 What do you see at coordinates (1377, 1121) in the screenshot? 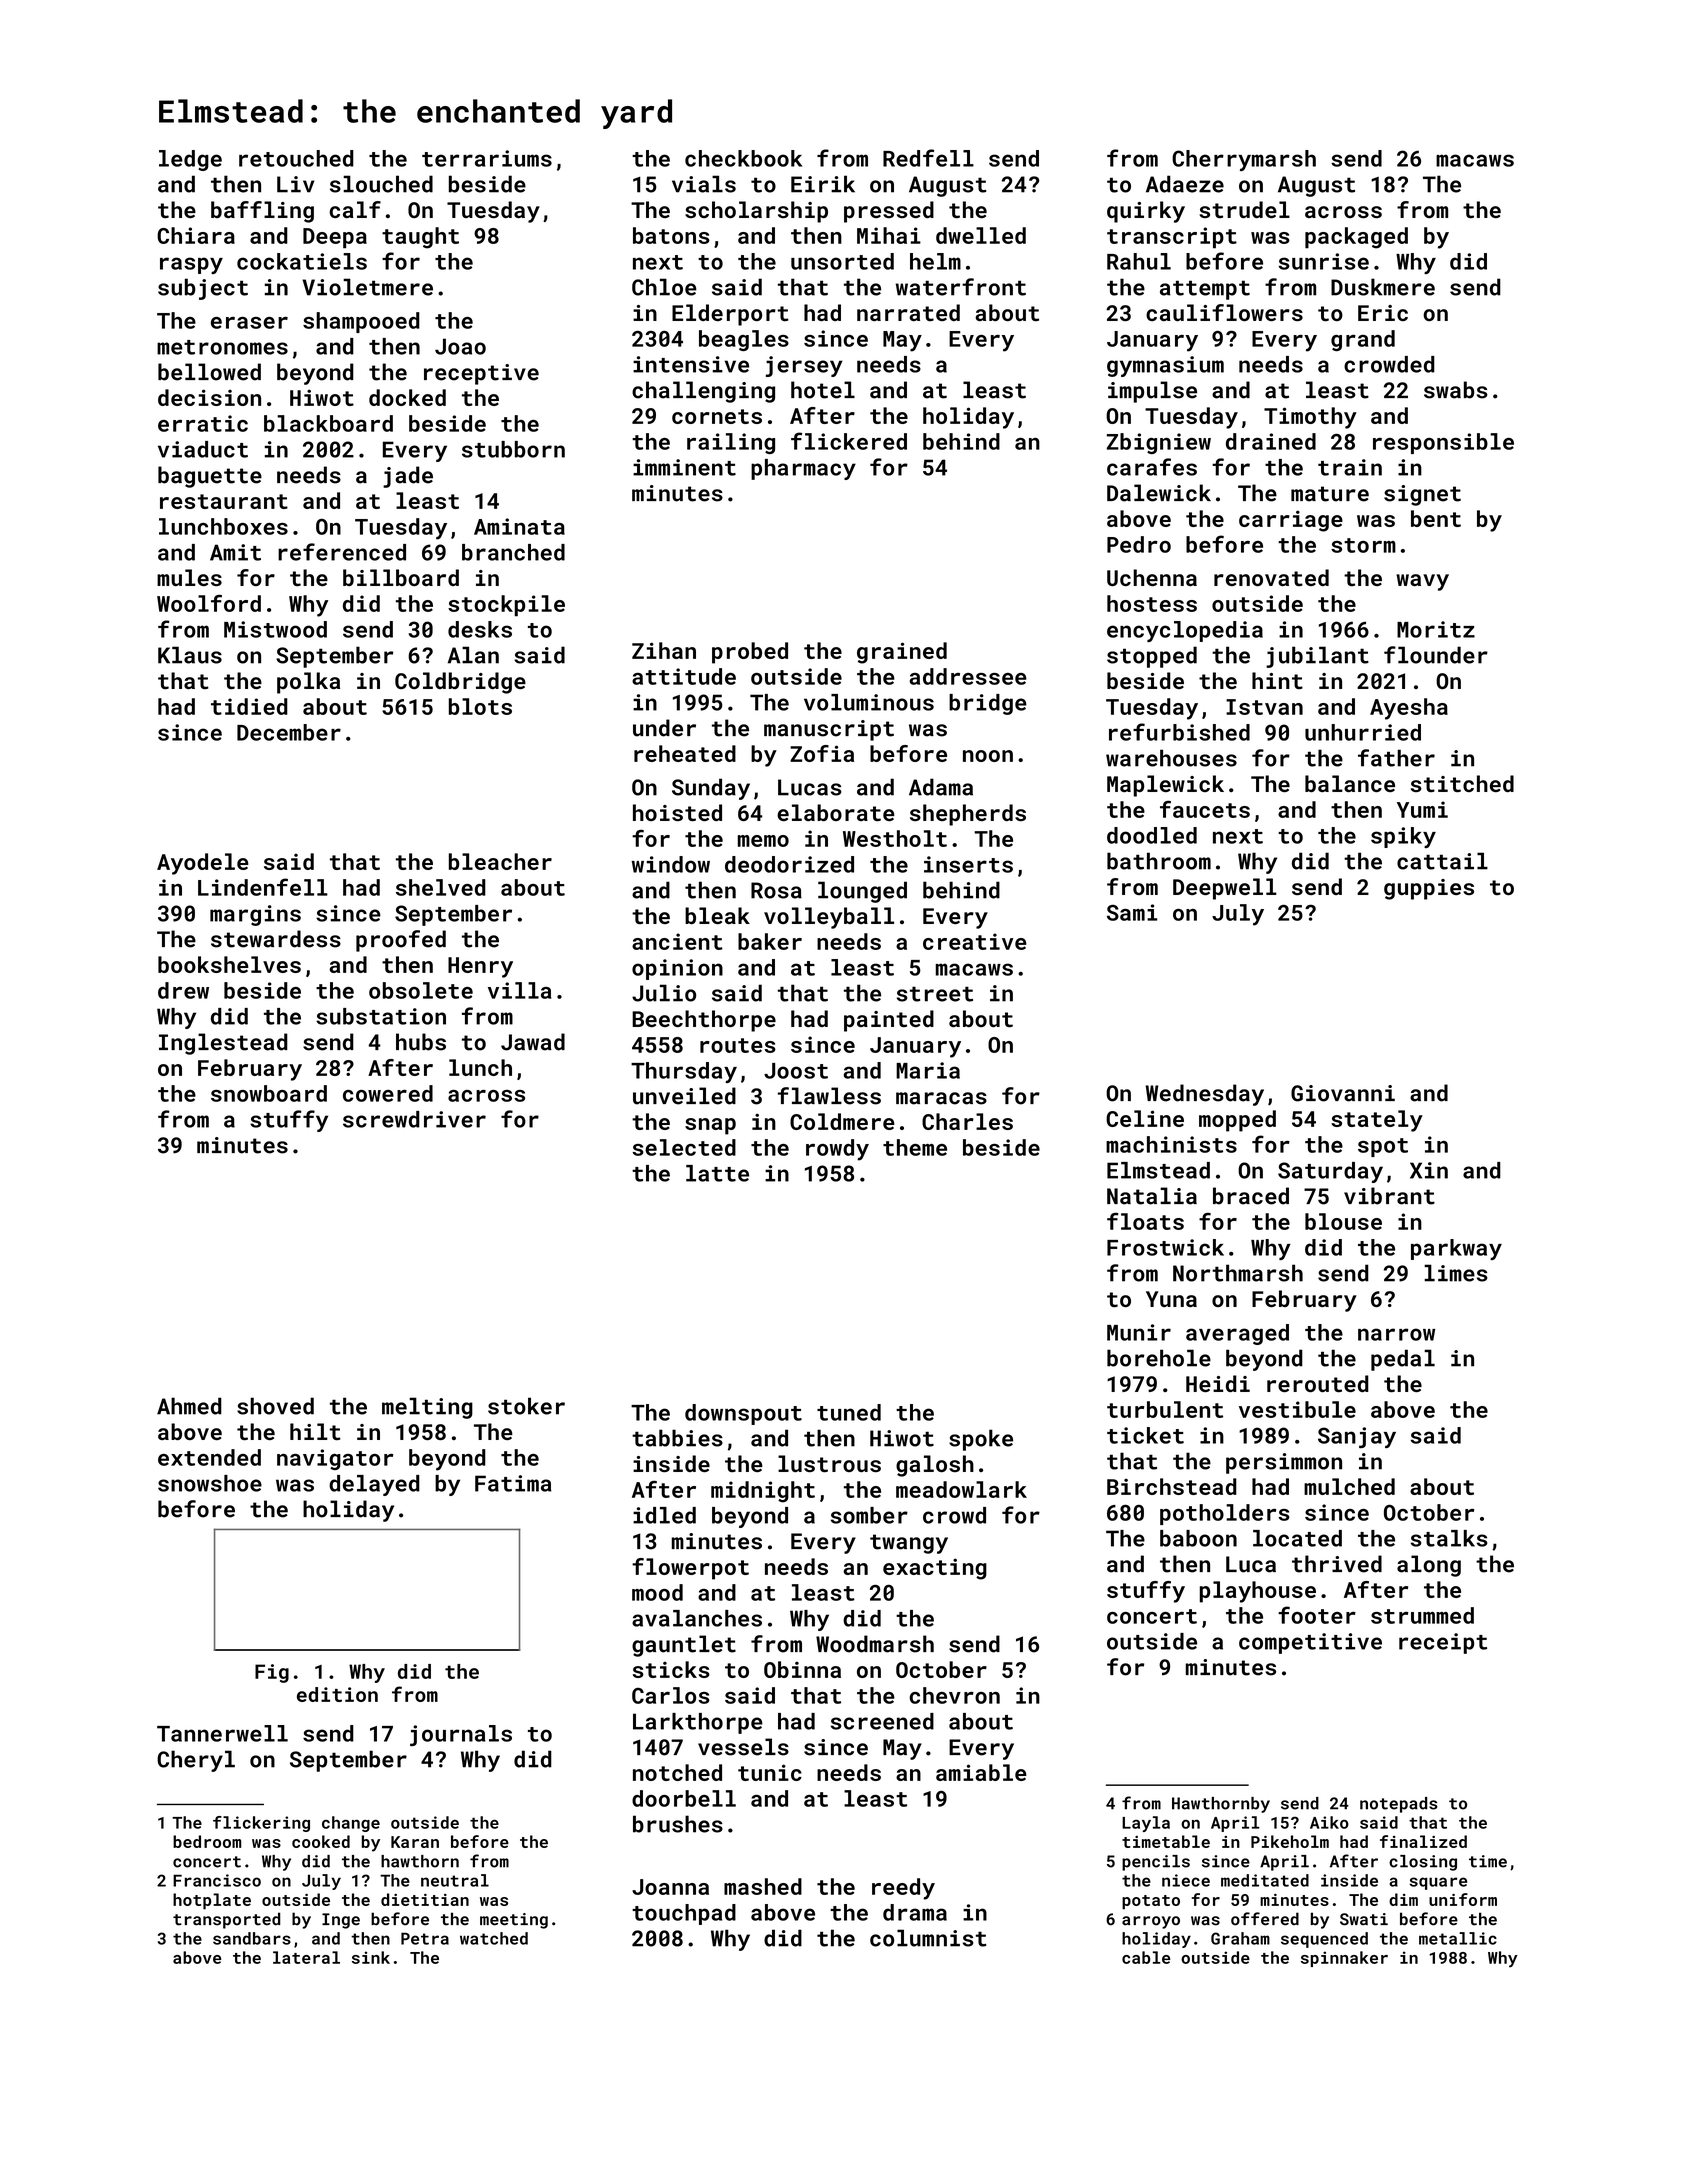
I see `stately` at bounding box center [1377, 1121].
